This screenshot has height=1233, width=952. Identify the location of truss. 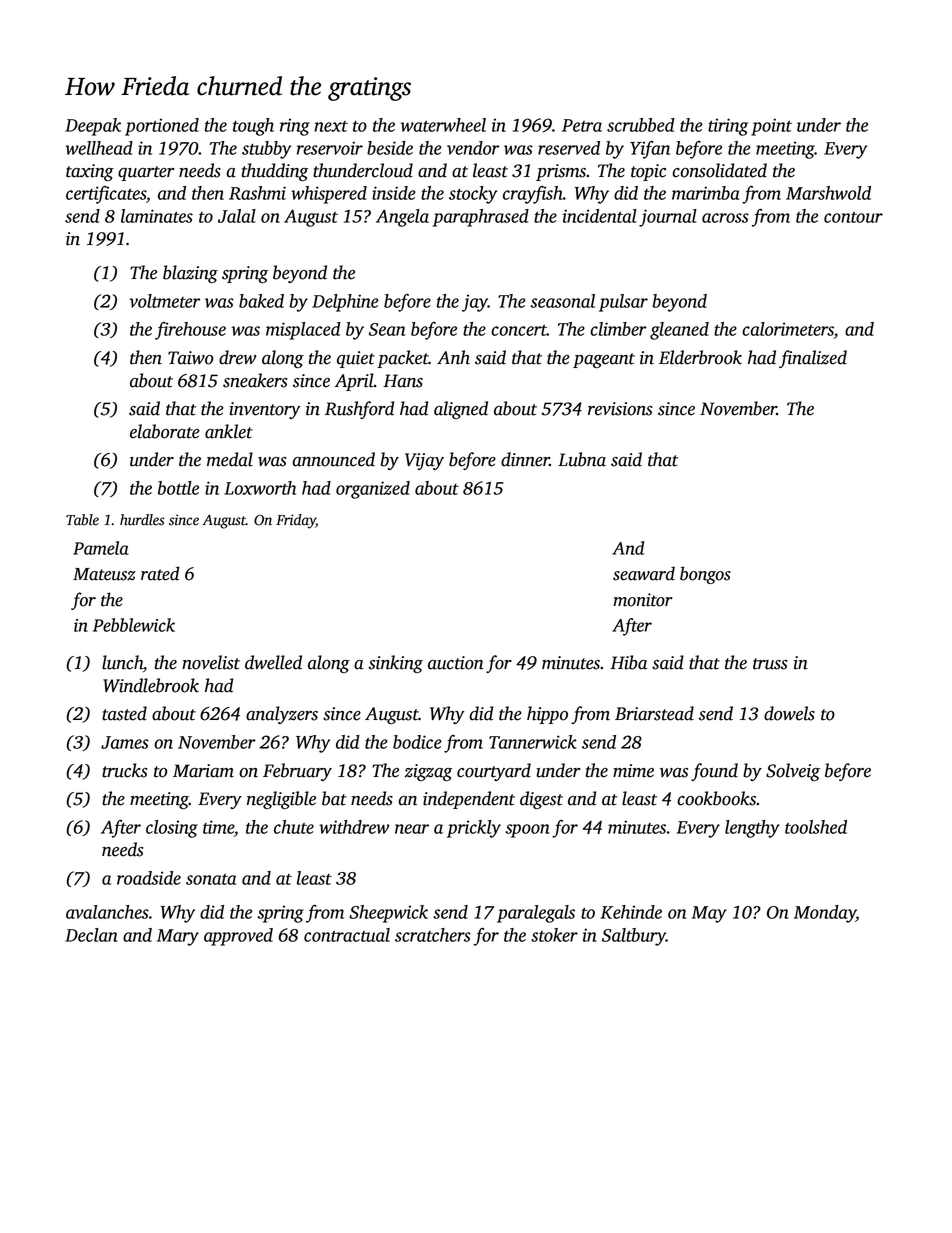
(770, 664).
